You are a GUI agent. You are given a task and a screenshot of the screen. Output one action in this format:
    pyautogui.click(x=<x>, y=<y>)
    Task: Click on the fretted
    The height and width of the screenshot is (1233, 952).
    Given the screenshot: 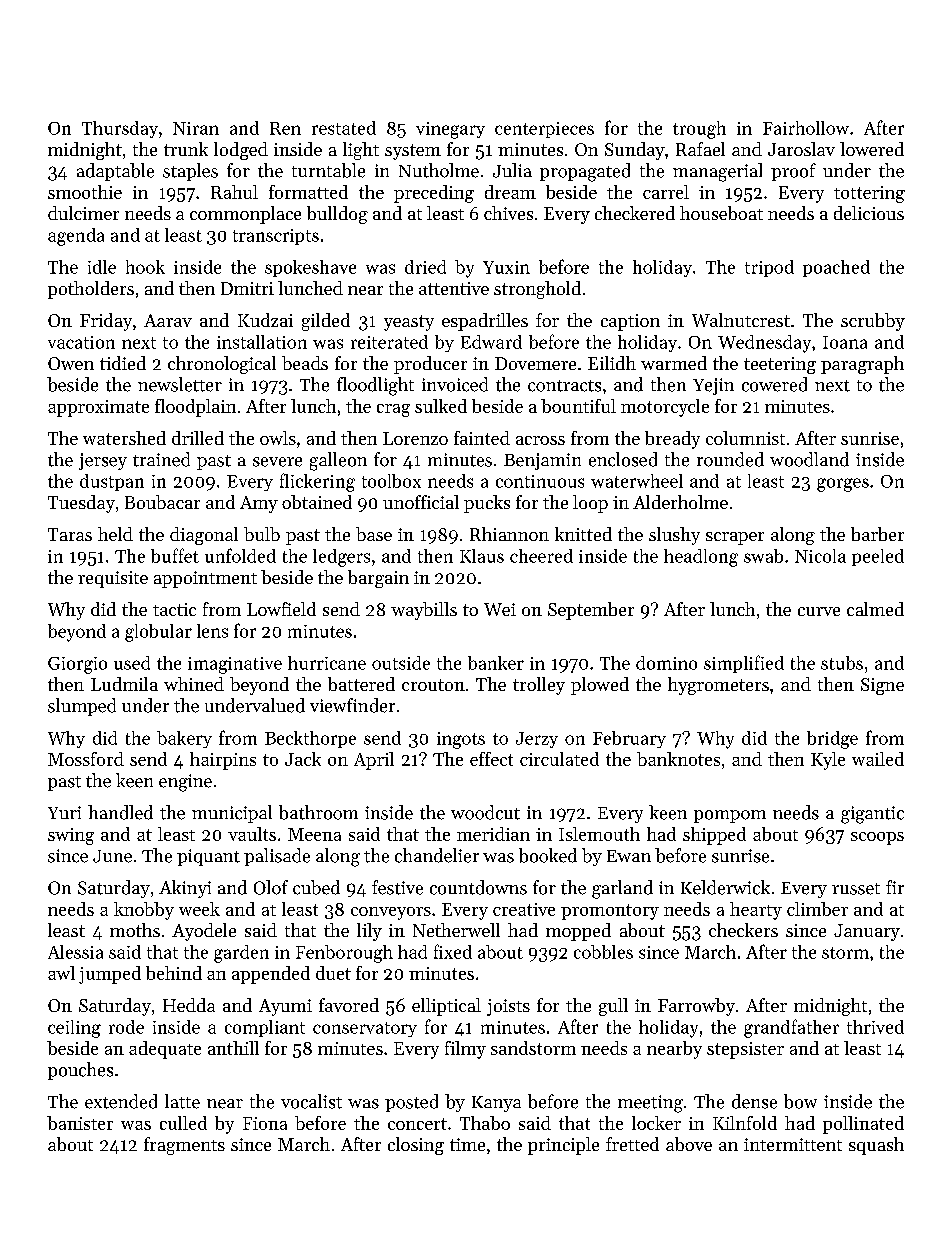 What is the action you would take?
    pyautogui.click(x=632, y=1144)
